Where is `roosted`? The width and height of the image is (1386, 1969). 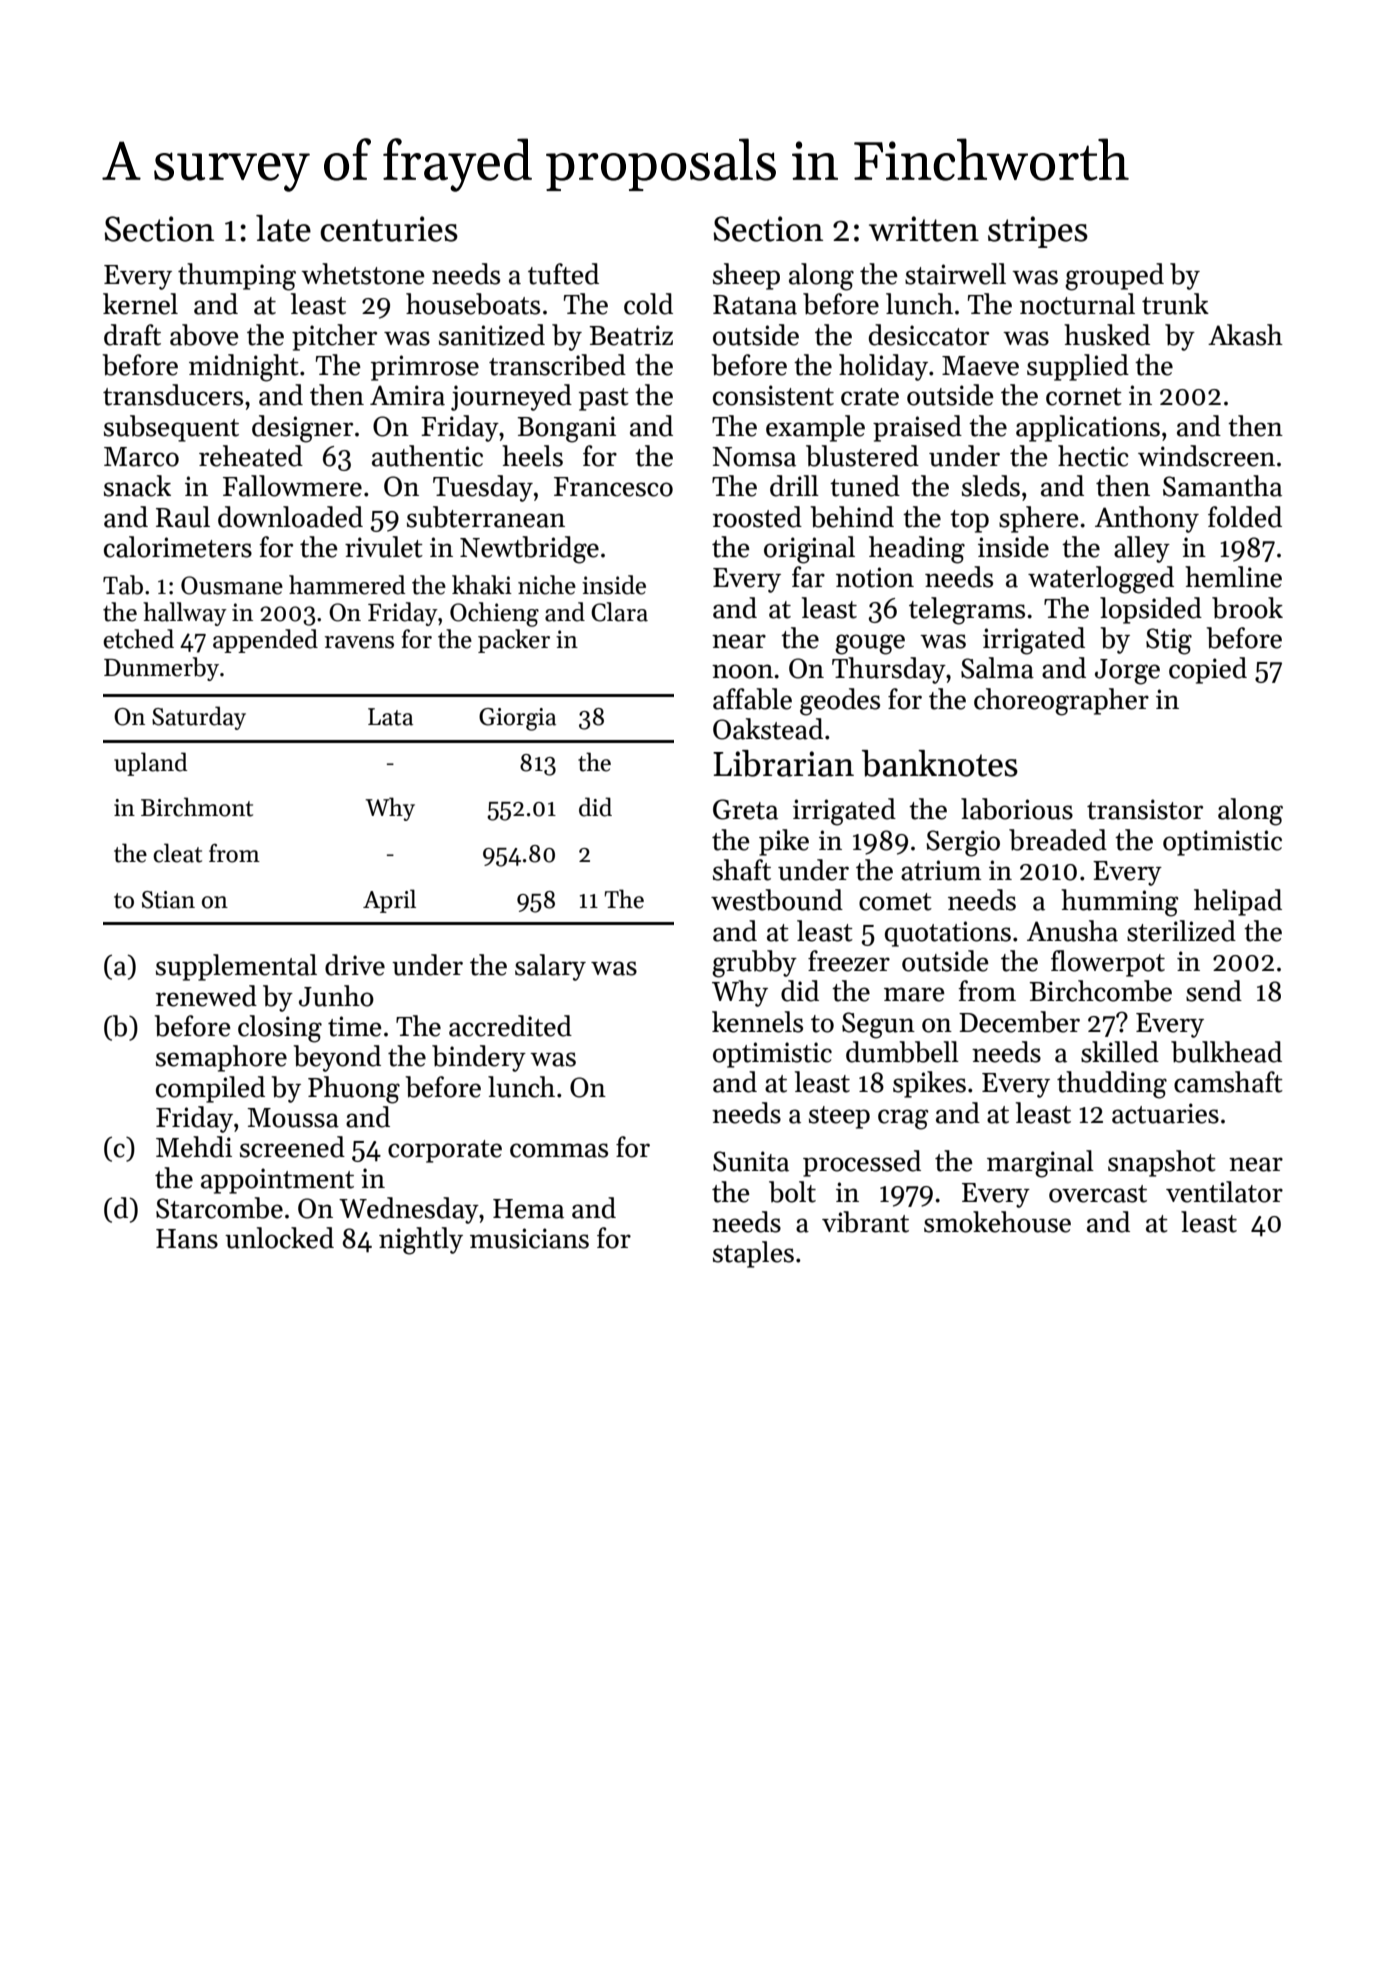 roosted is located at coordinates (757, 517).
